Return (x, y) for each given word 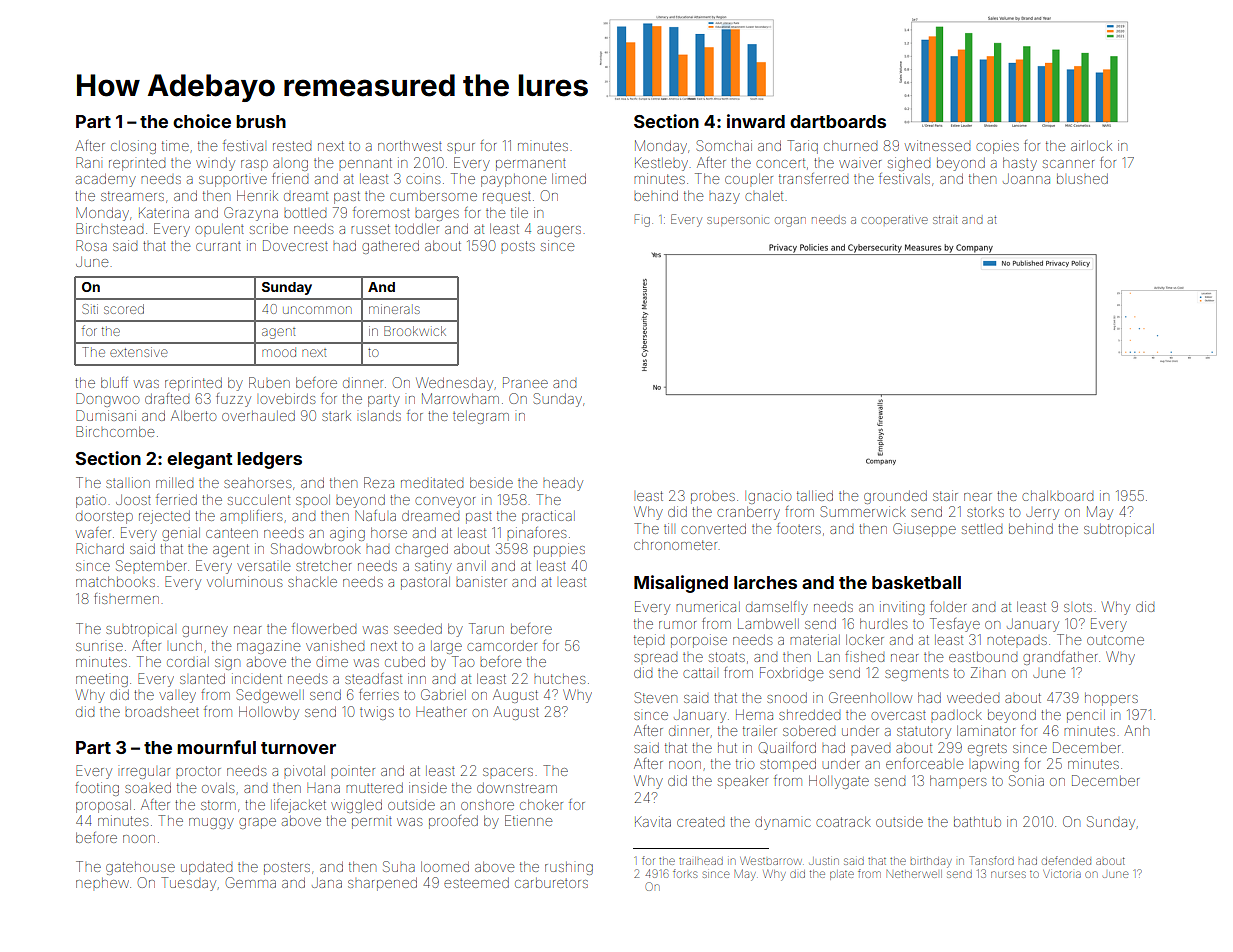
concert (780, 163)
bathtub (977, 822)
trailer (760, 731)
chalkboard (1057, 496)
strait (945, 220)
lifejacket (298, 806)
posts (518, 246)
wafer (93, 532)
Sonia (1026, 780)
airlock (1091, 145)
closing (133, 147)
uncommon (317, 310)
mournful (216, 747)
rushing (569, 868)
